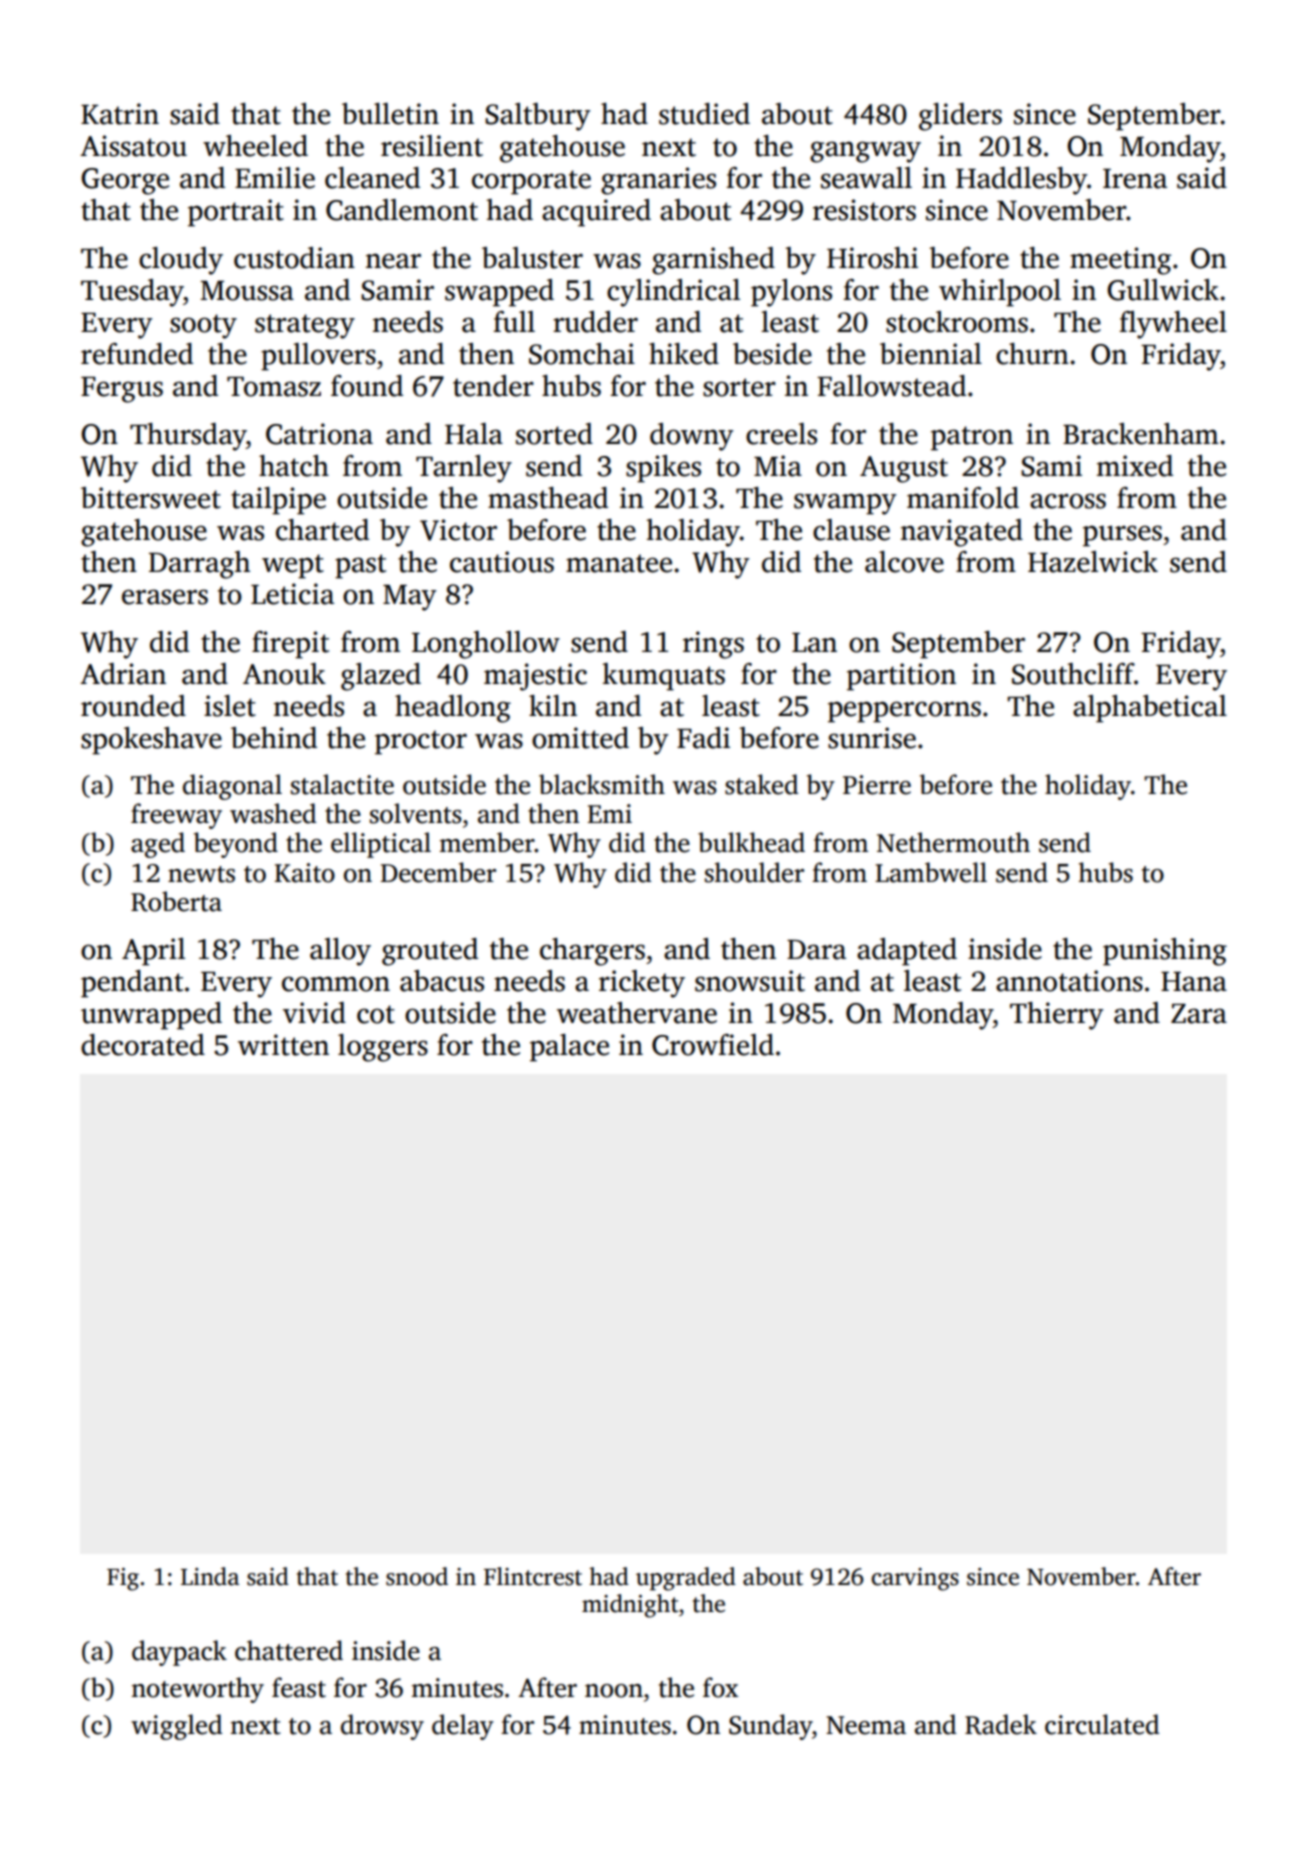 The image size is (1308, 1850). What do you see at coordinates (340, 952) in the image?
I see `alloy` at bounding box center [340, 952].
